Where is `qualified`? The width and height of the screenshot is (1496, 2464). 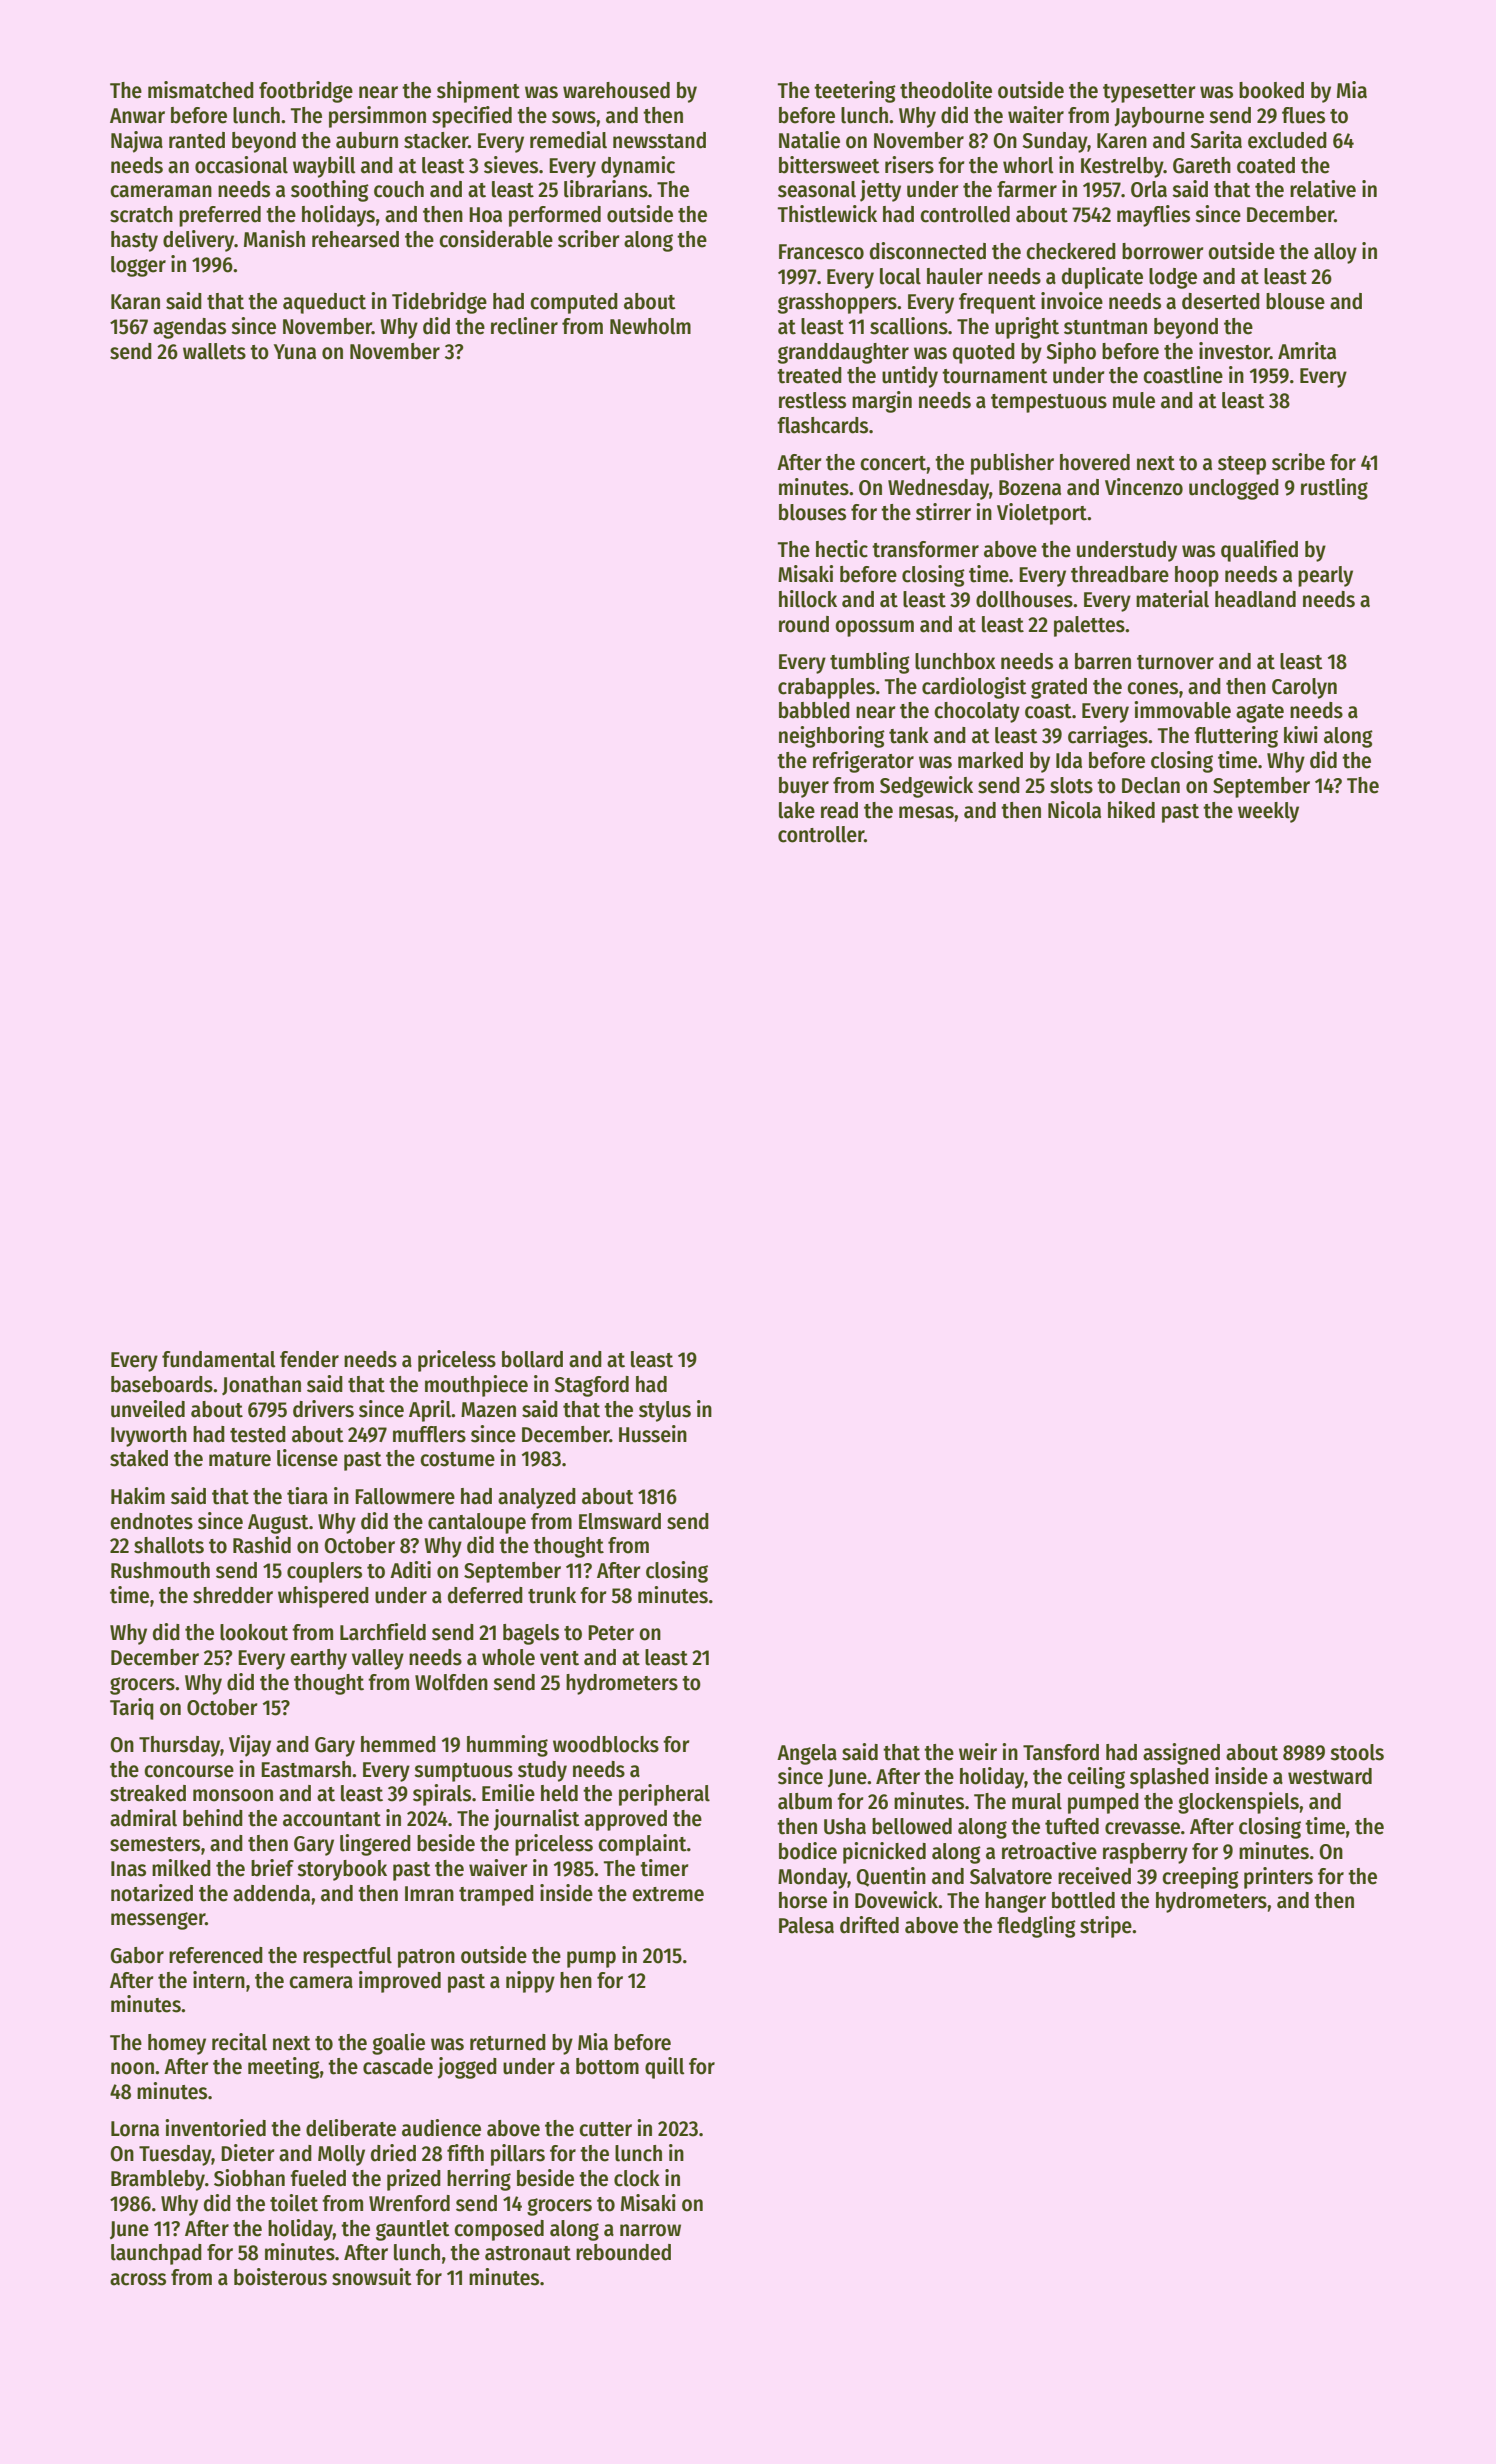
qualified is located at coordinates (1259, 551).
